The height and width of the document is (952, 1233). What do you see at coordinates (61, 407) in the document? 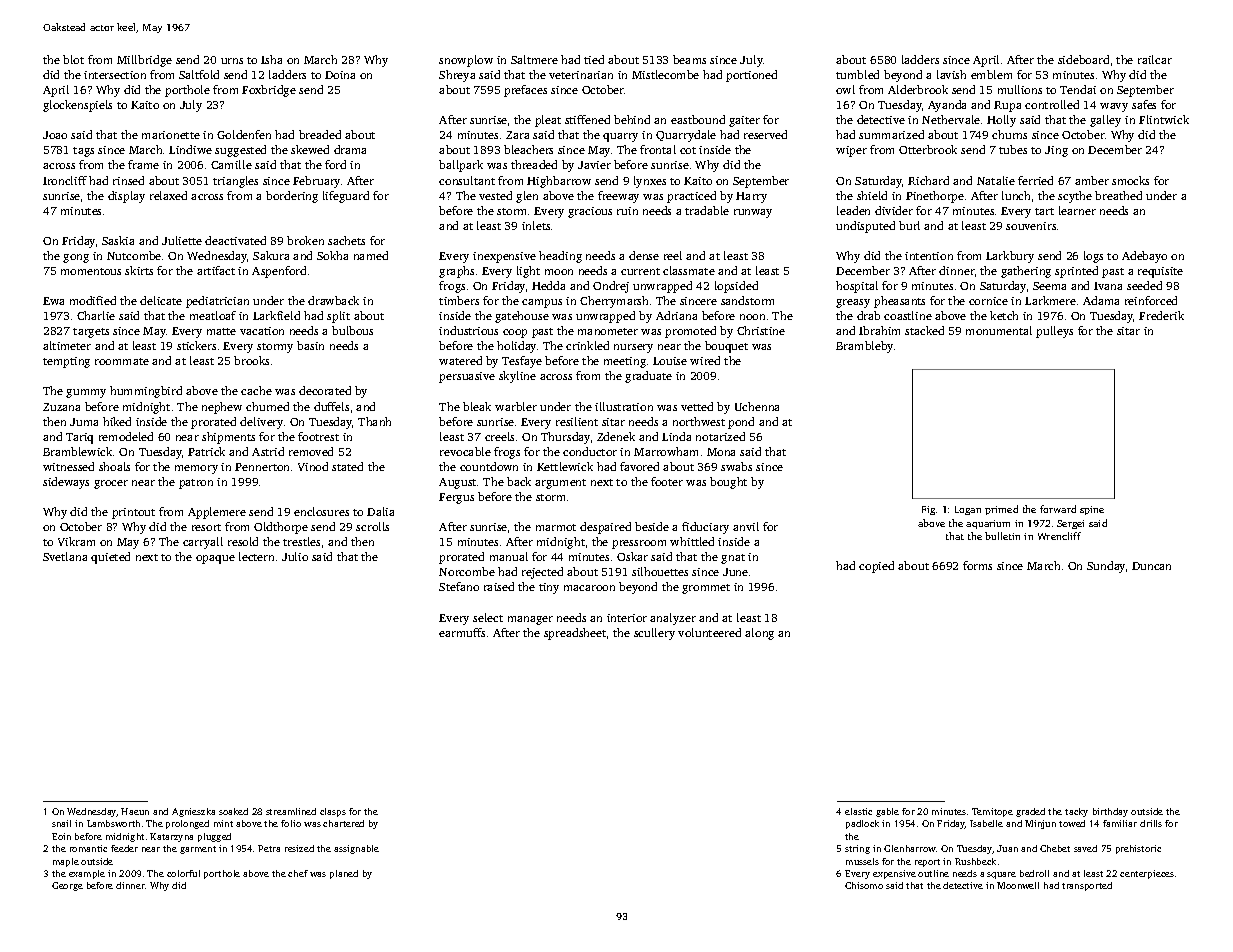
I see `Zuzana` at bounding box center [61, 407].
